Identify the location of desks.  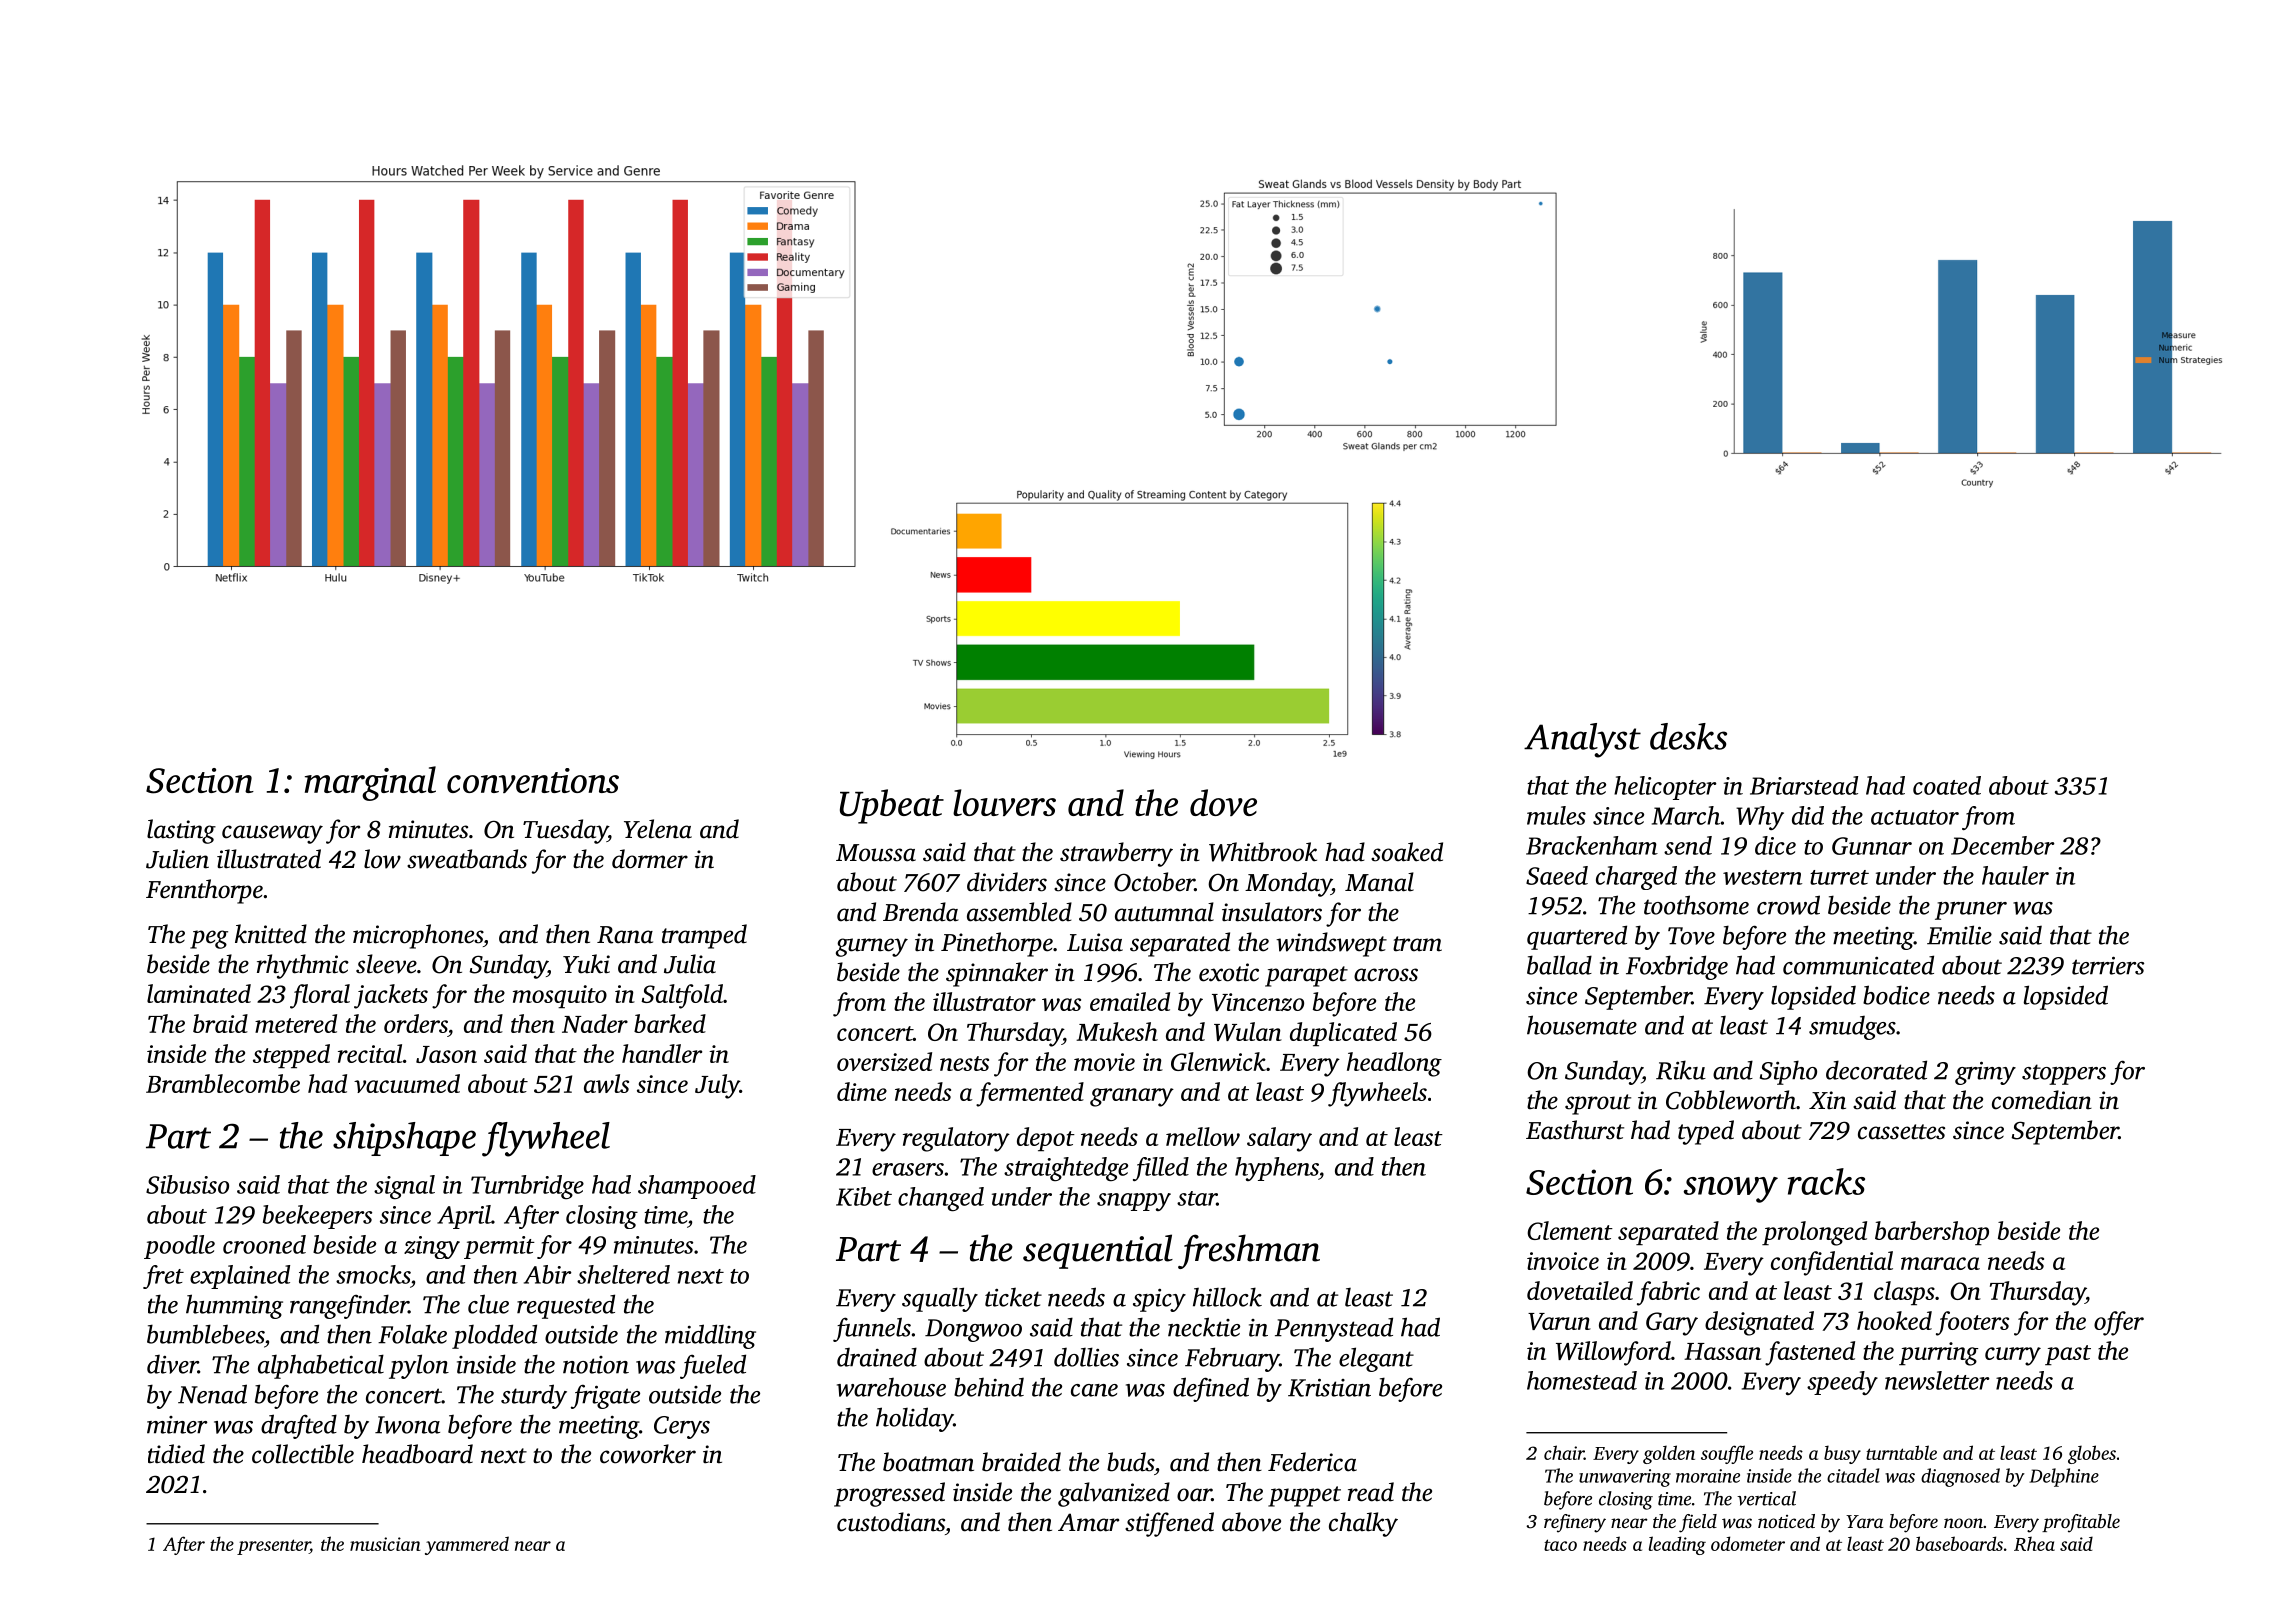
(1688, 736).
